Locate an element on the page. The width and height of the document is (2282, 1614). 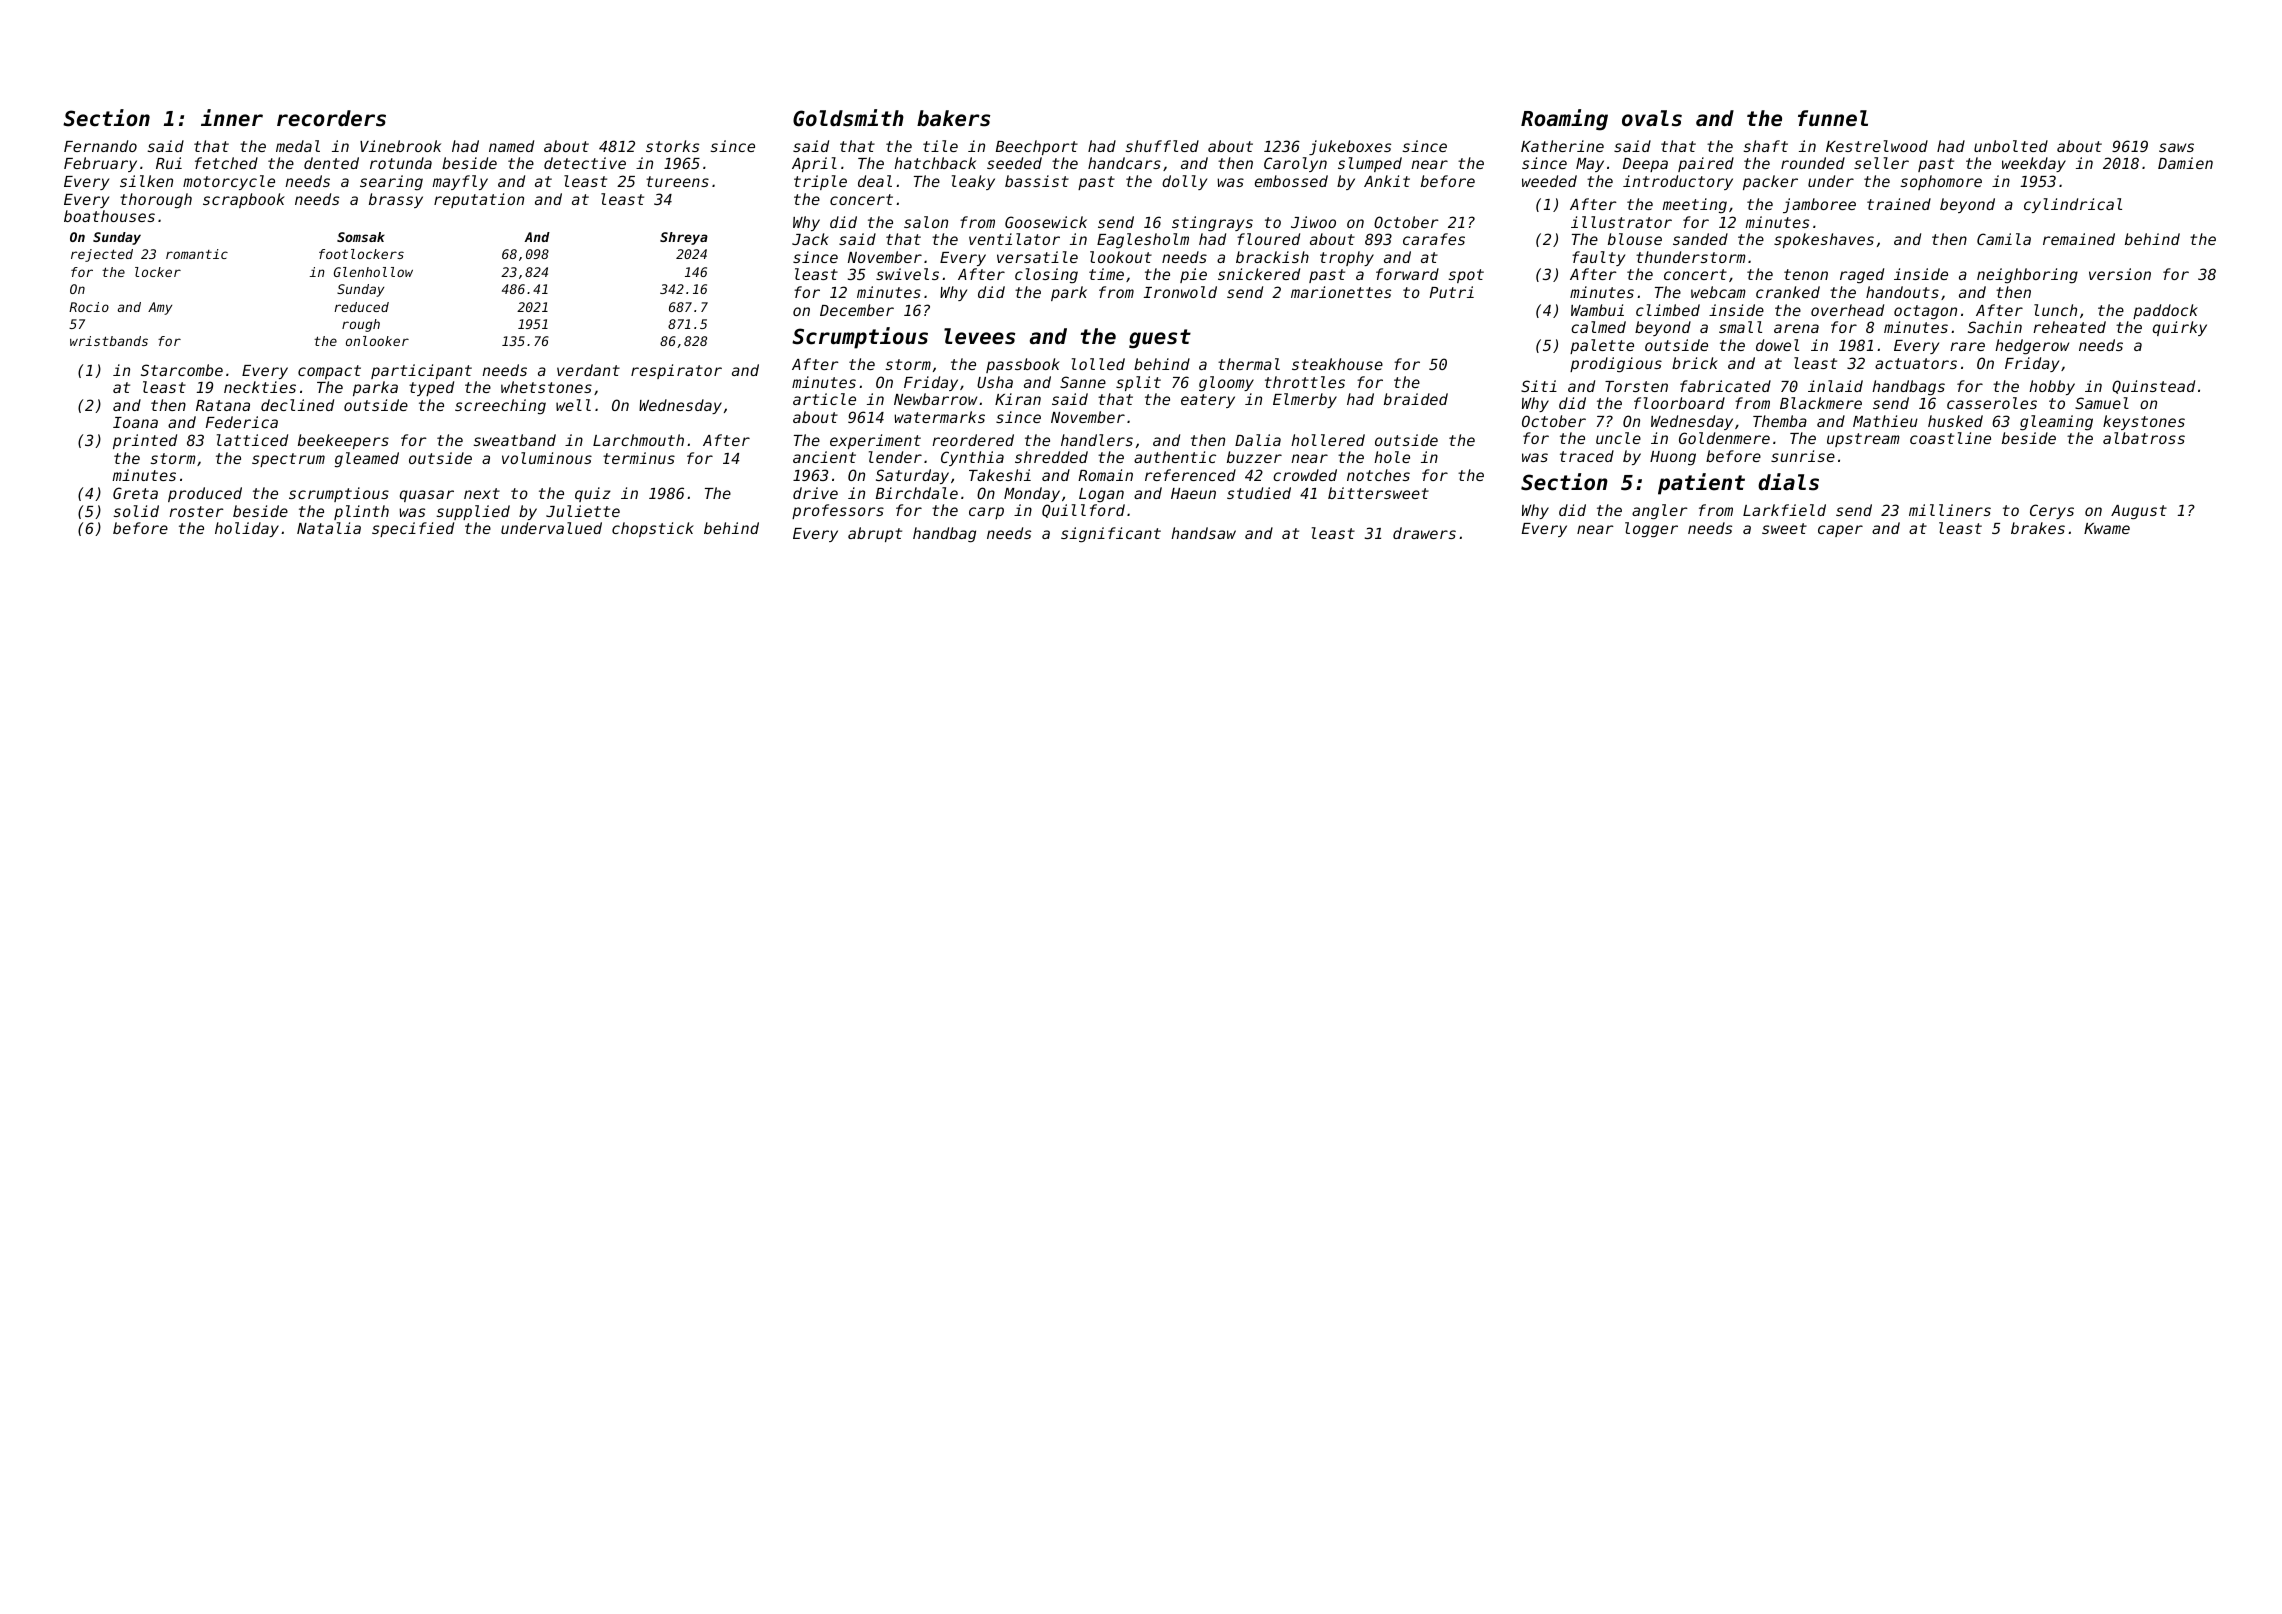
cylindrical is located at coordinates (2073, 205).
